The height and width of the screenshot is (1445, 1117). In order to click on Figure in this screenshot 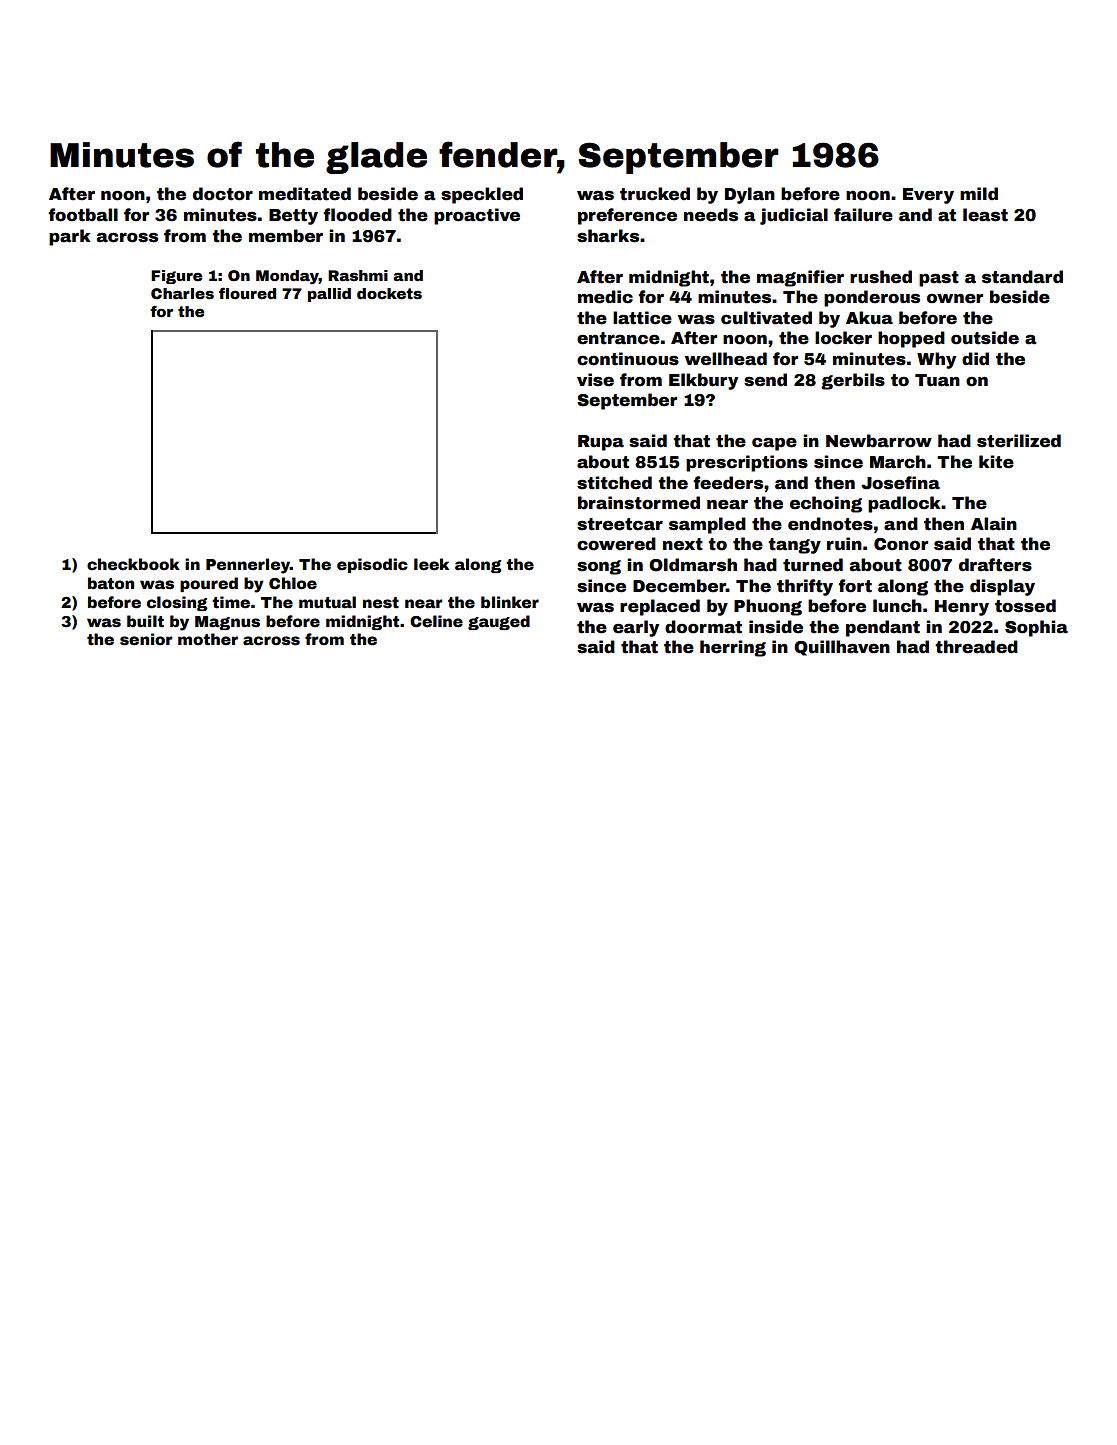, I will do `click(176, 277)`.
